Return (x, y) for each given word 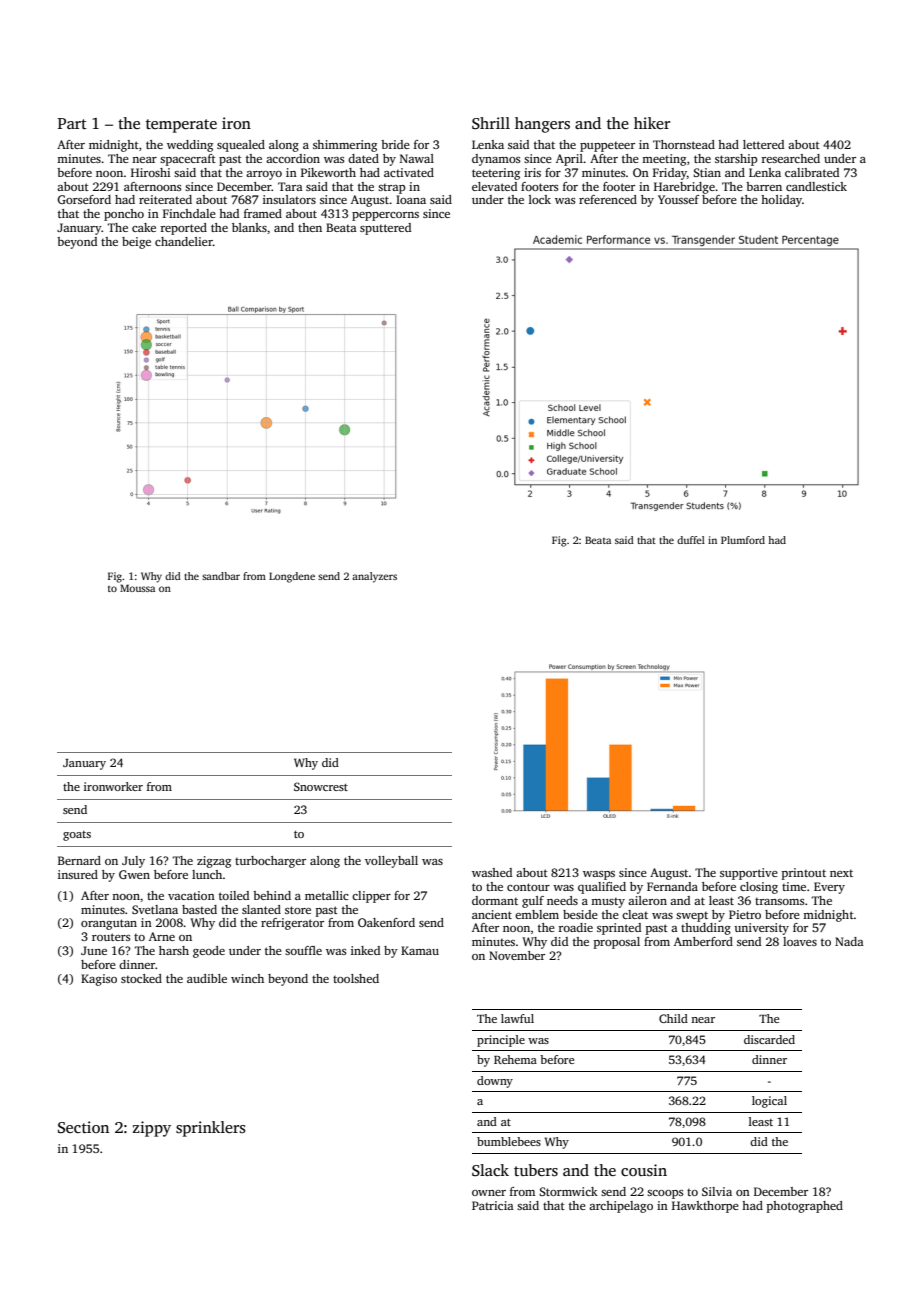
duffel (691, 540)
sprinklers (211, 1129)
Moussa (137, 588)
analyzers (374, 577)
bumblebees (509, 1141)
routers (111, 937)
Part (72, 123)
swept (692, 917)
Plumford (743, 540)
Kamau (420, 950)
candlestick (816, 186)
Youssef (678, 199)
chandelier (184, 241)
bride (395, 144)
